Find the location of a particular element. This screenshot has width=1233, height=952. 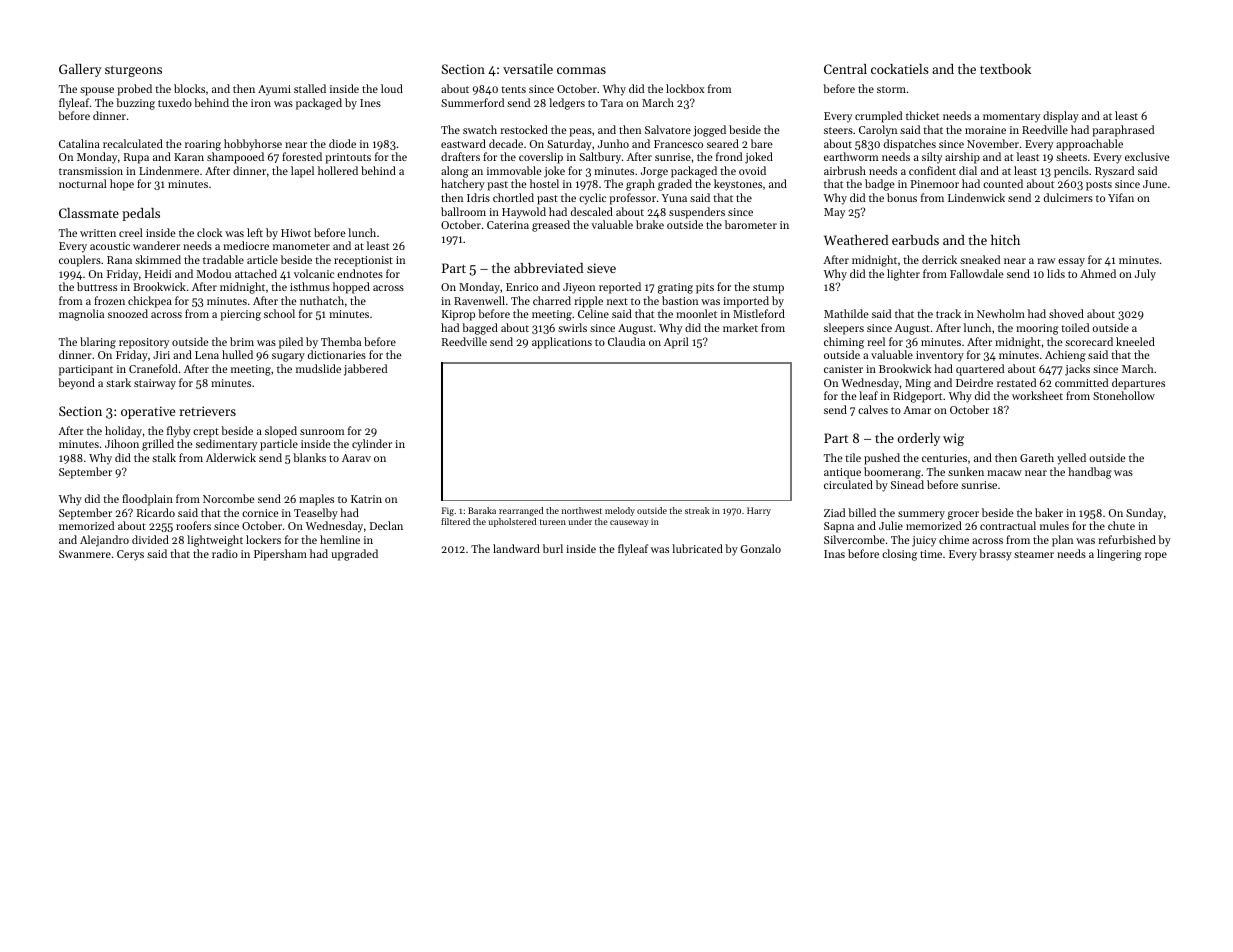

Stonehollow is located at coordinates (1124, 395).
